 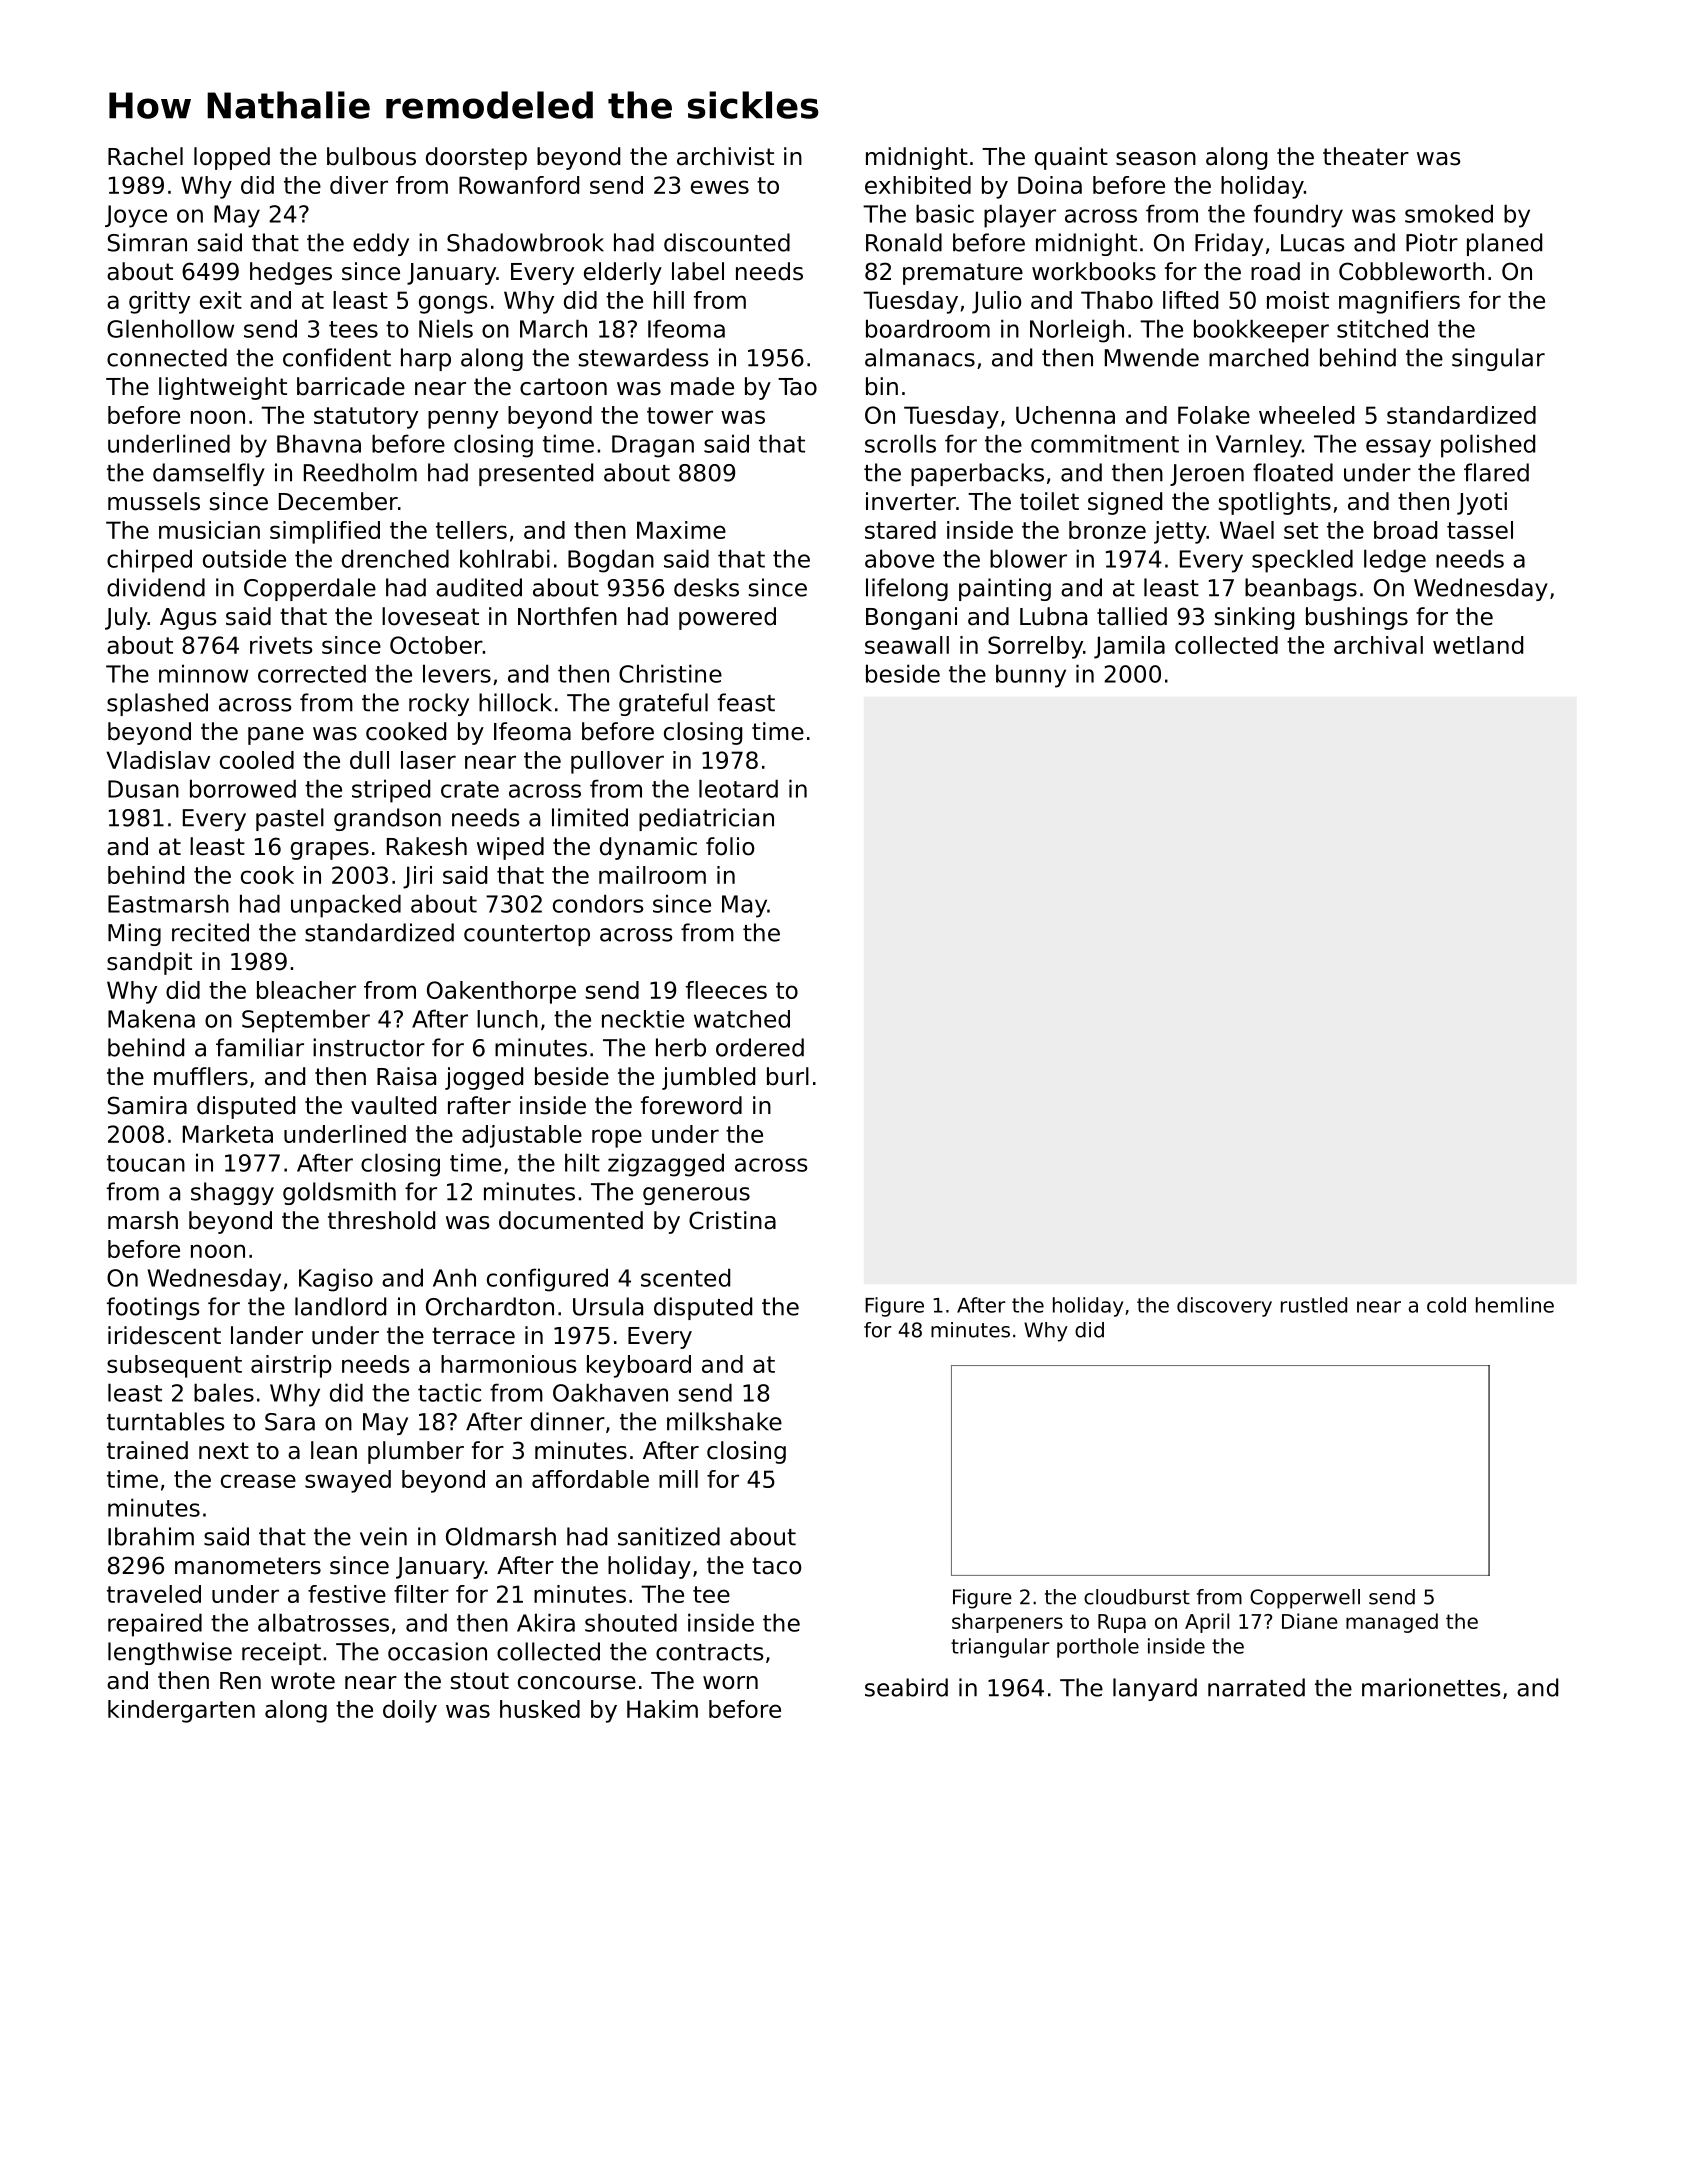 What do you see at coordinates (725, 156) in the document?
I see `archivist` at bounding box center [725, 156].
